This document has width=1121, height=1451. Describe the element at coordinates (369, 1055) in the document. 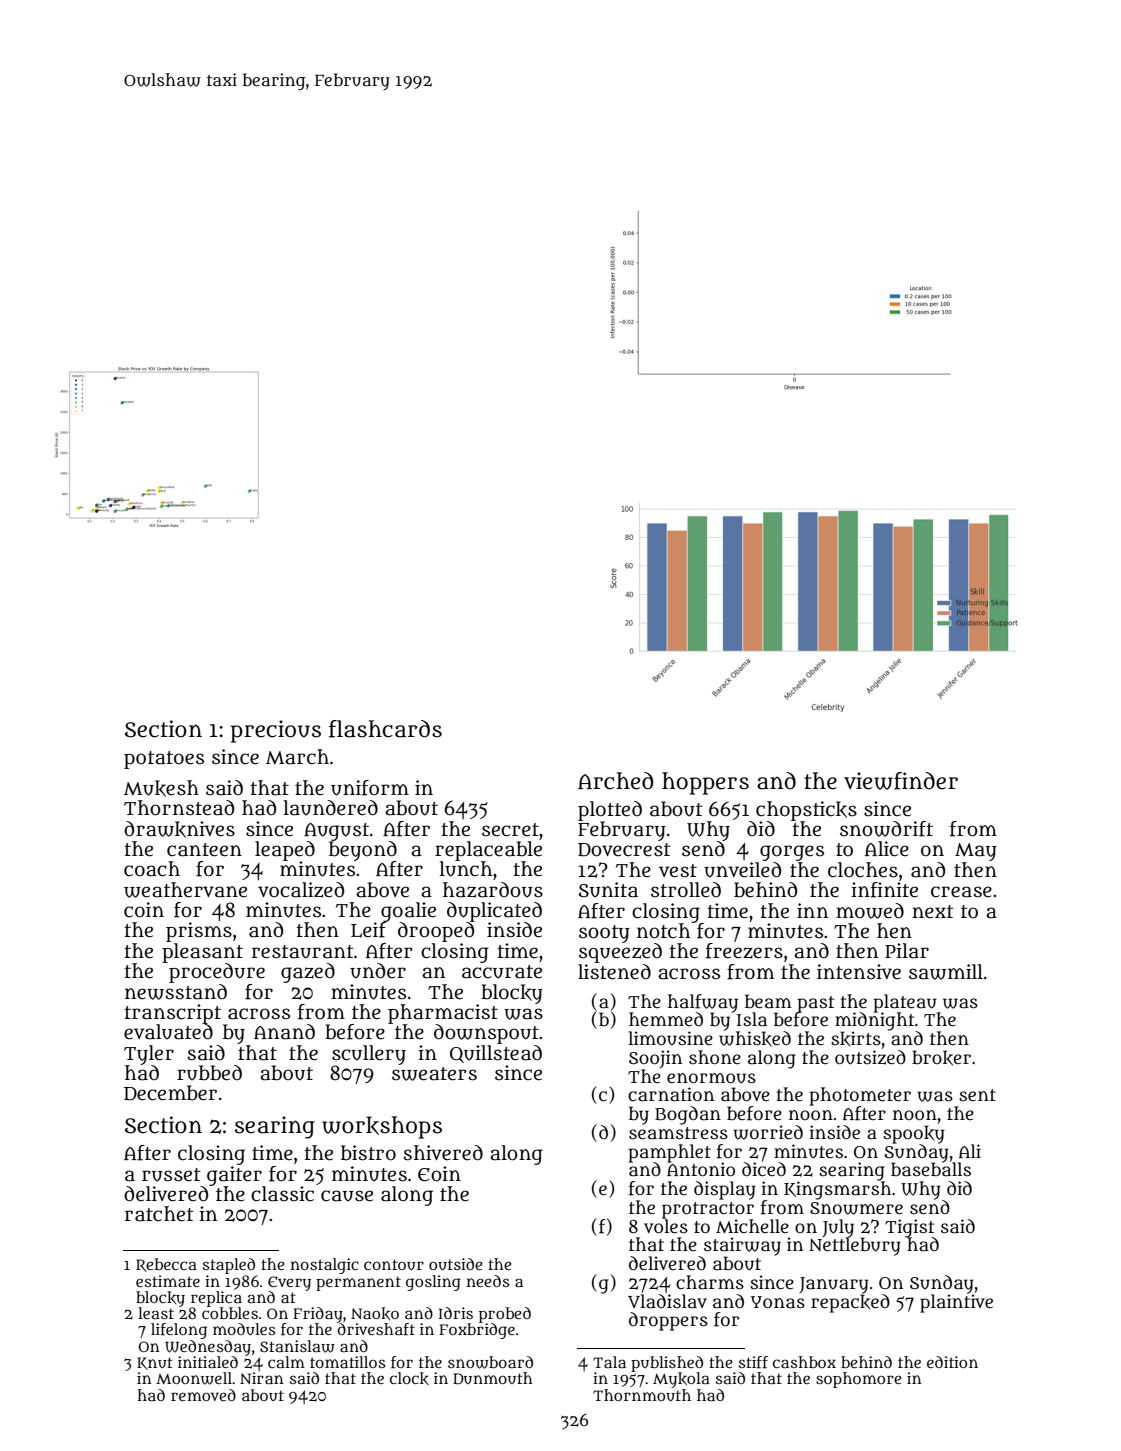

I see `scullery` at that location.
